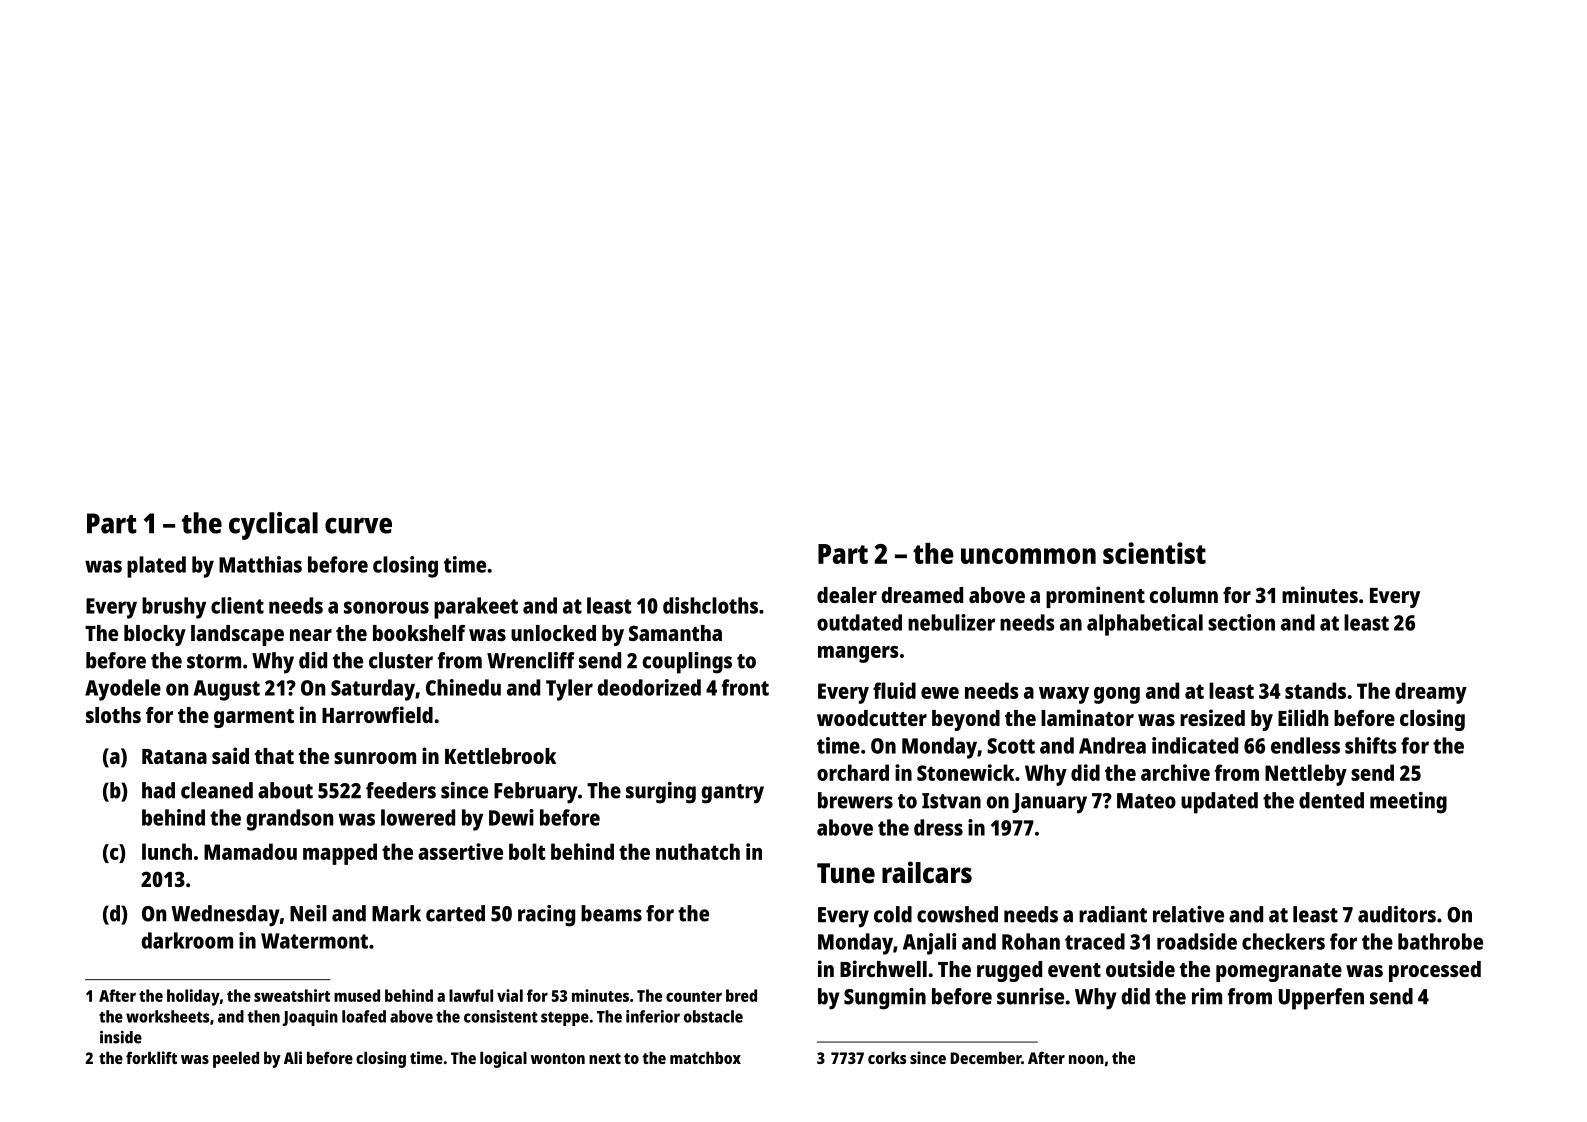  Describe the element at coordinates (847, 595) in the page. I see `dealer` at that location.
